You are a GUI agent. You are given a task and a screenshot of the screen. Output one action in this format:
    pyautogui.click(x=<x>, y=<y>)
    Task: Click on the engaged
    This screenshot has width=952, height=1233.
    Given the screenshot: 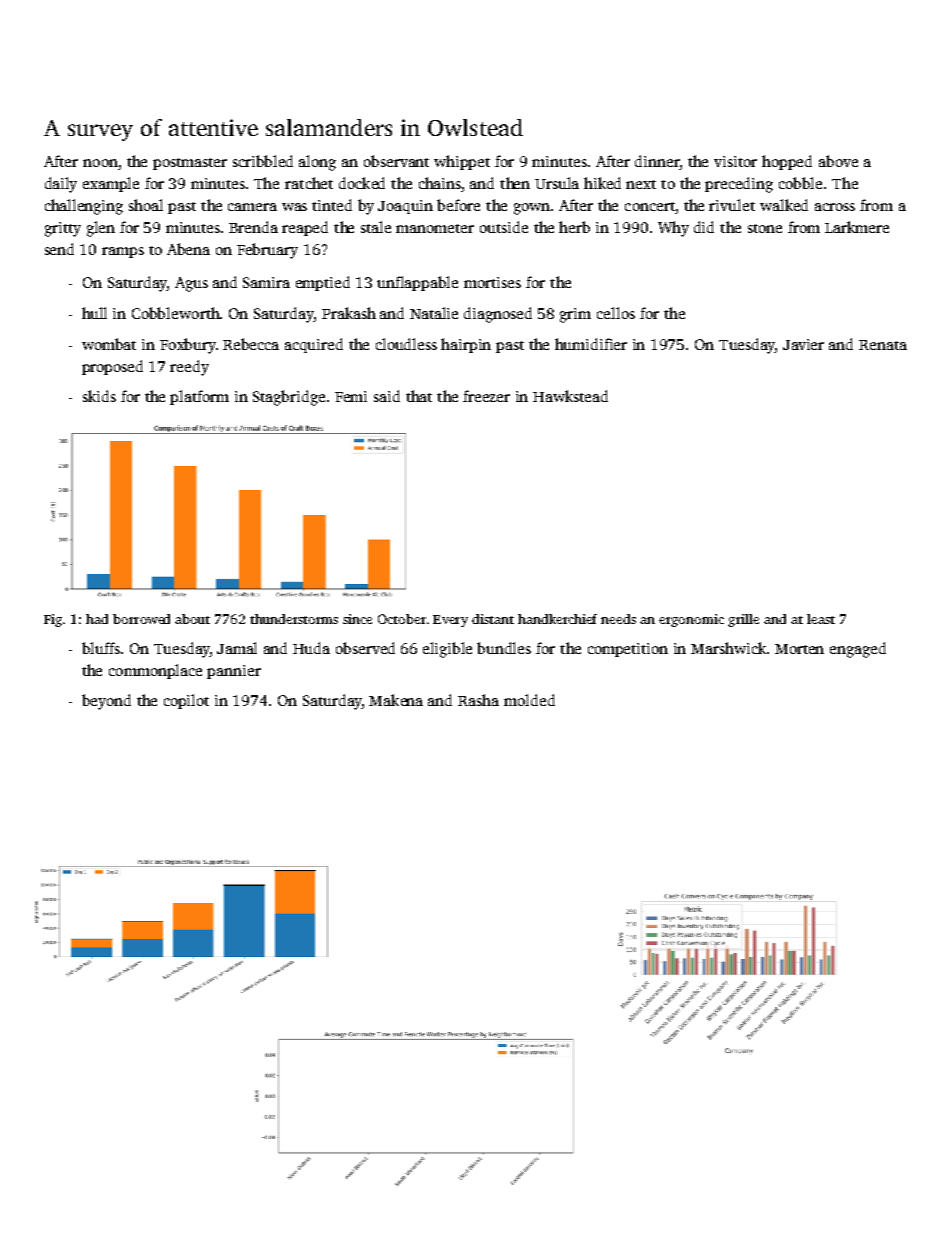 What is the action you would take?
    pyautogui.click(x=858, y=650)
